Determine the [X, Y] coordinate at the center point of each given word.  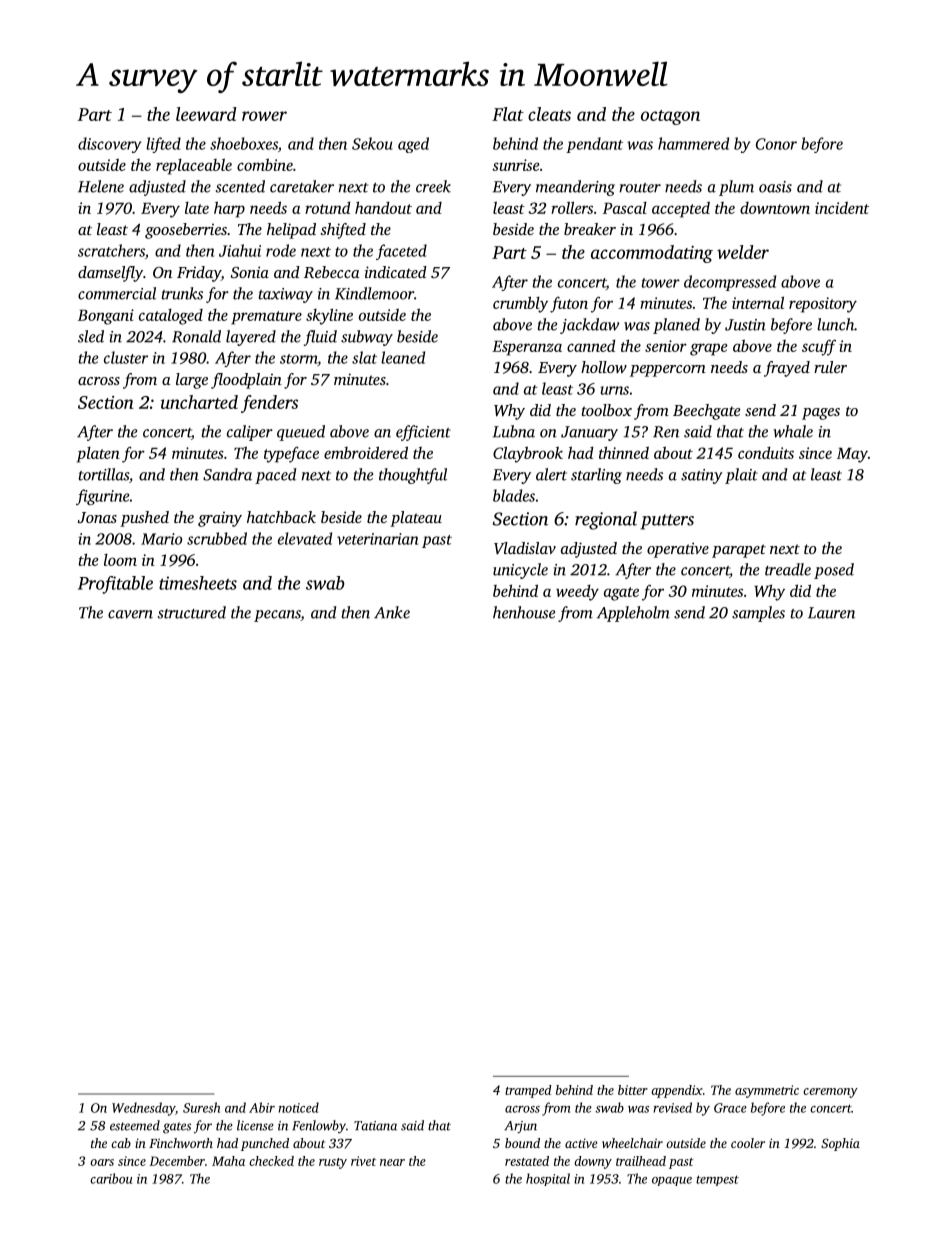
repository [823, 305]
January [589, 433]
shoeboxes [244, 143]
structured [192, 612]
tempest [717, 1180]
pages [821, 414]
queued [301, 433]
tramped [528, 1091]
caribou [111, 1178]
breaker [590, 229]
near [392, 1162]
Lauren [831, 613]
